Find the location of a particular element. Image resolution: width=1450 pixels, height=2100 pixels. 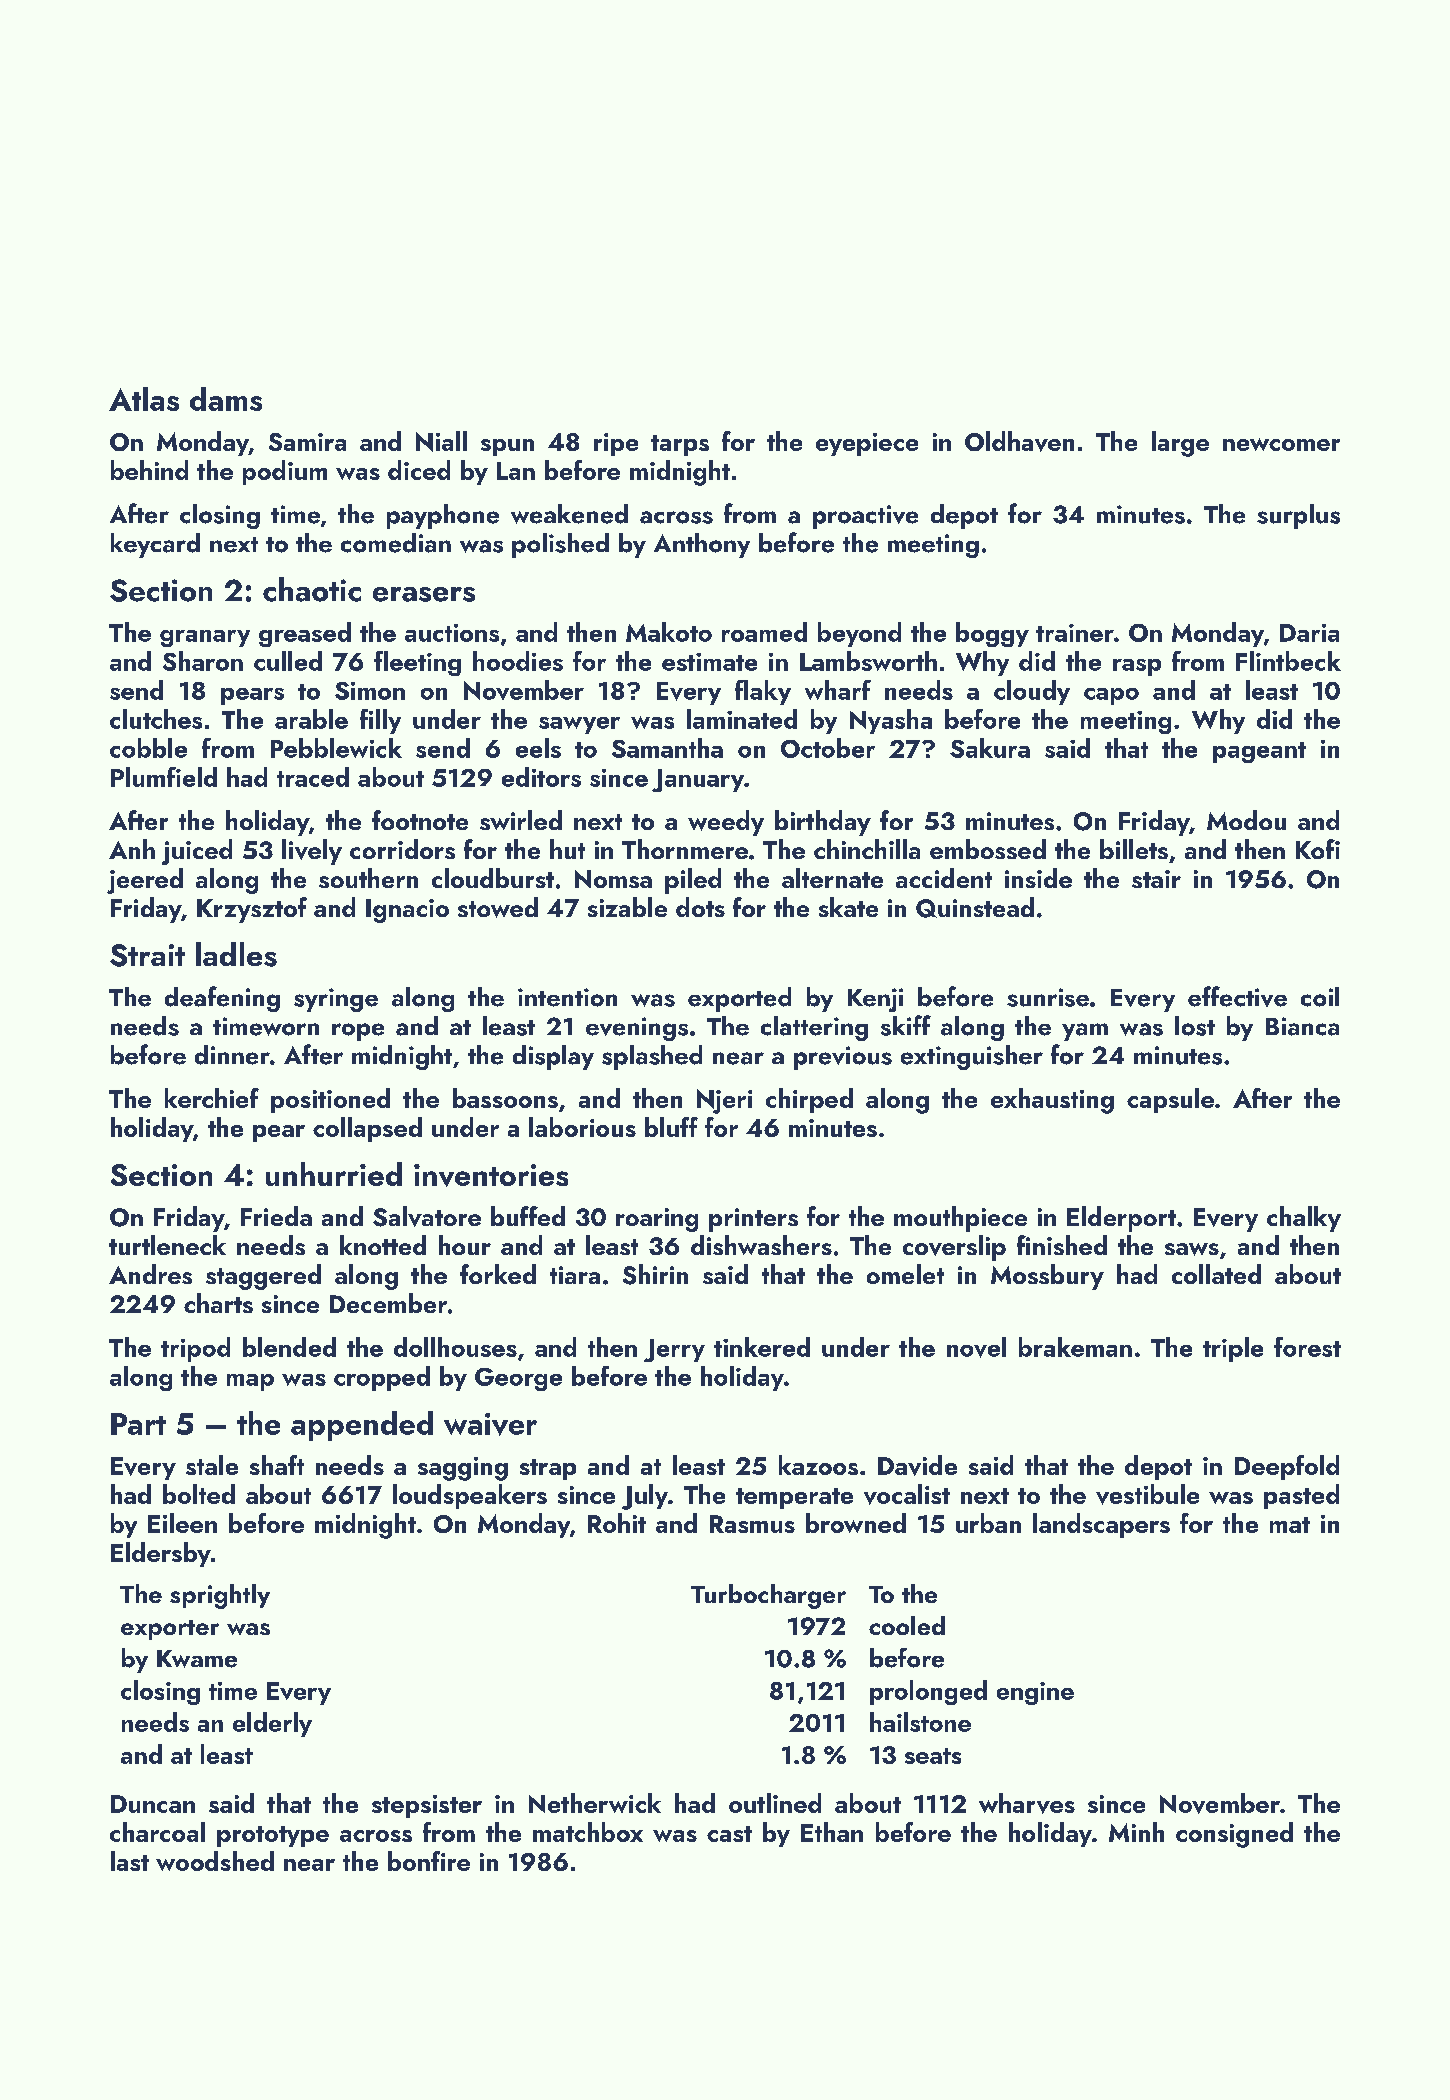

dams is located at coordinates (226, 399).
